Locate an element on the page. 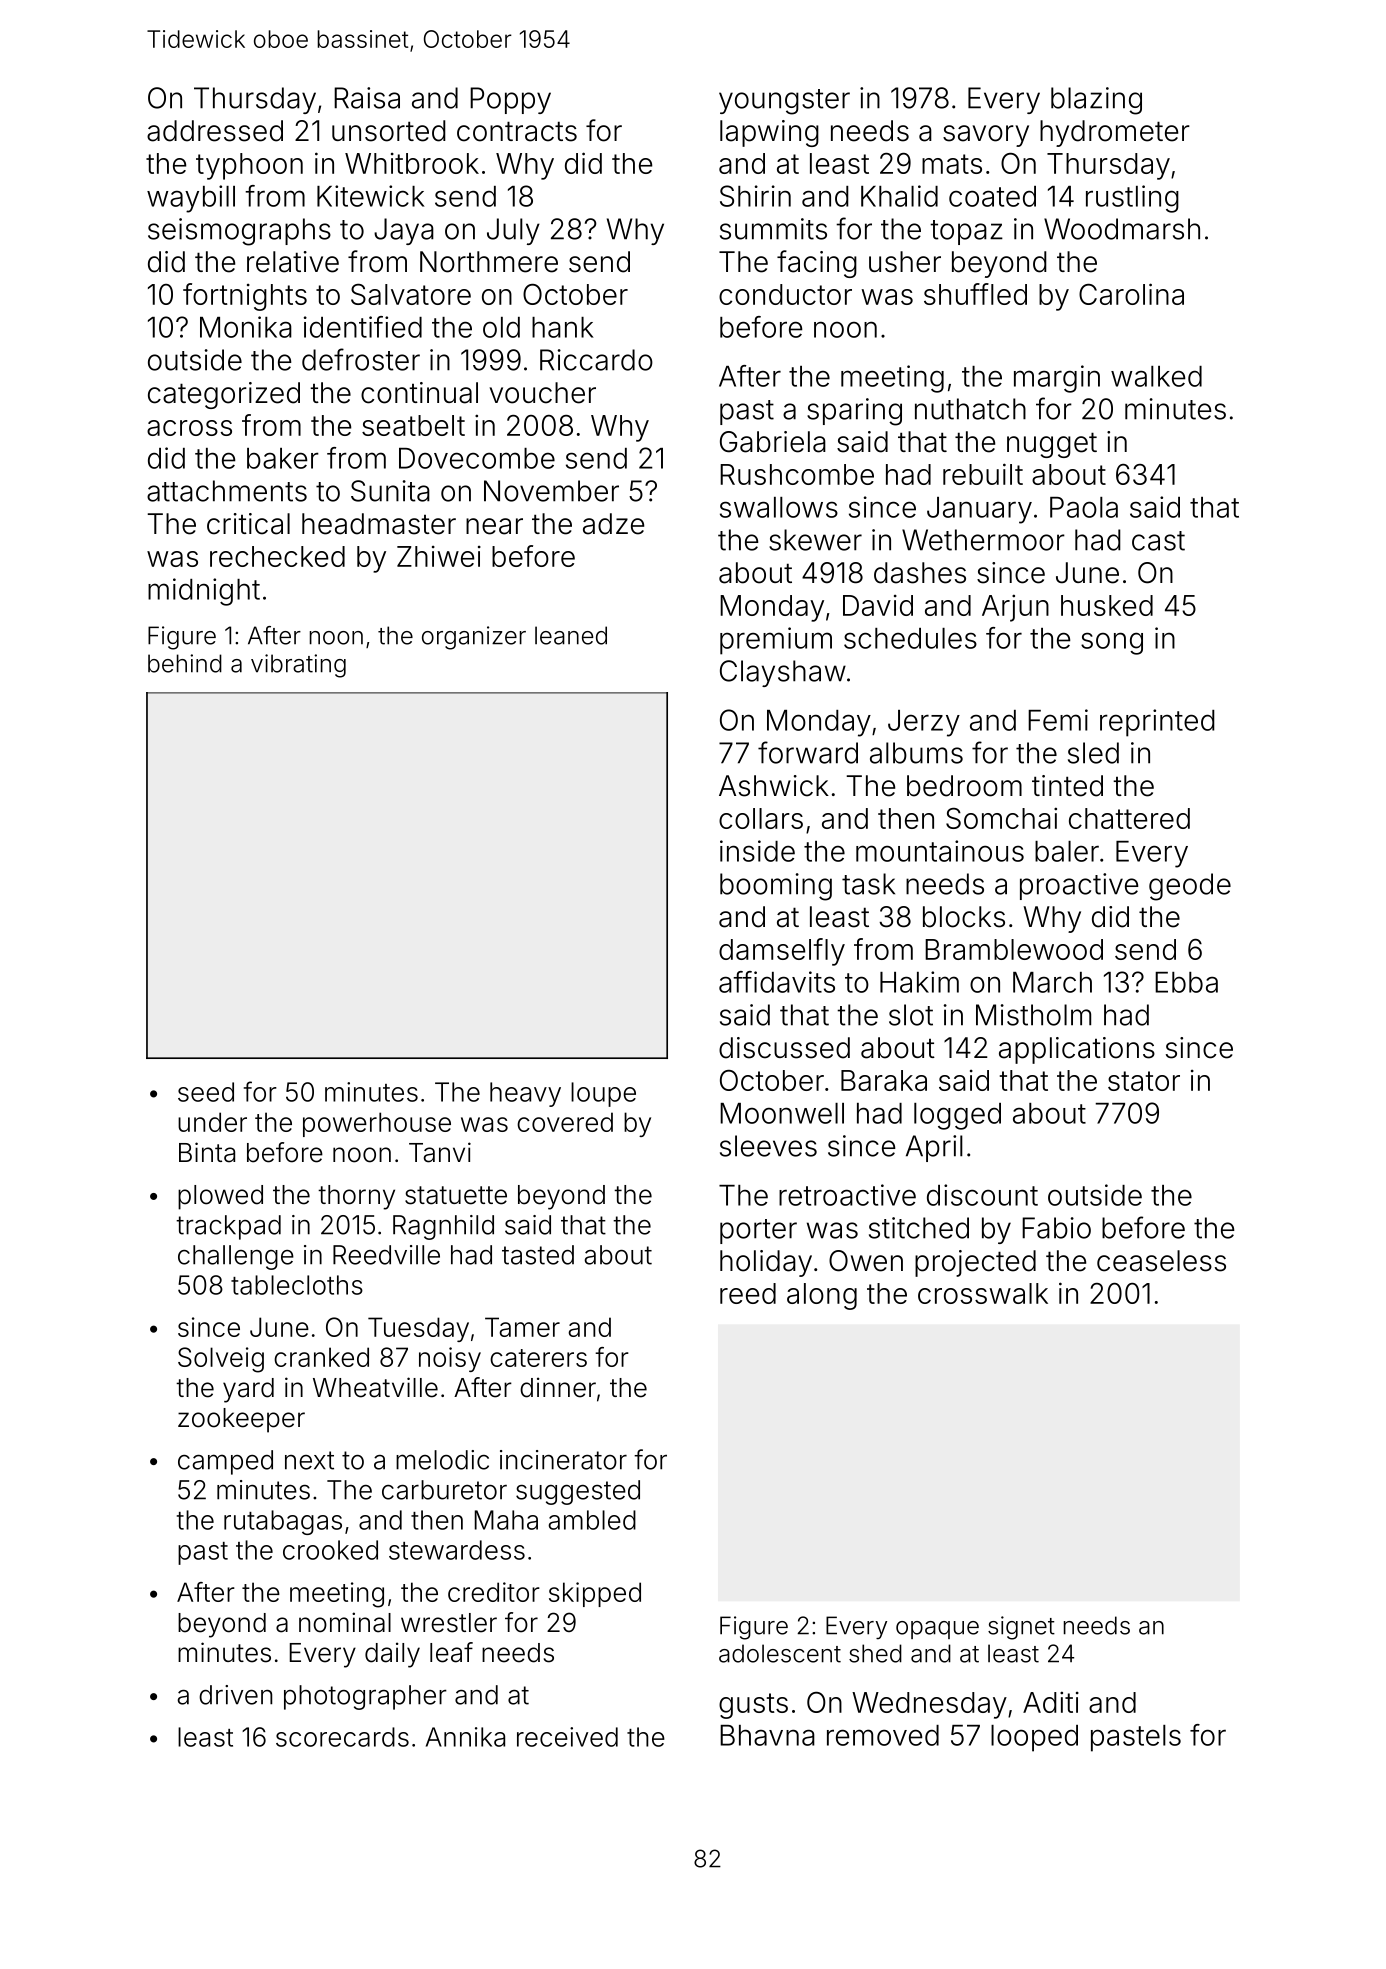  rutabagas is located at coordinates (283, 1522).
